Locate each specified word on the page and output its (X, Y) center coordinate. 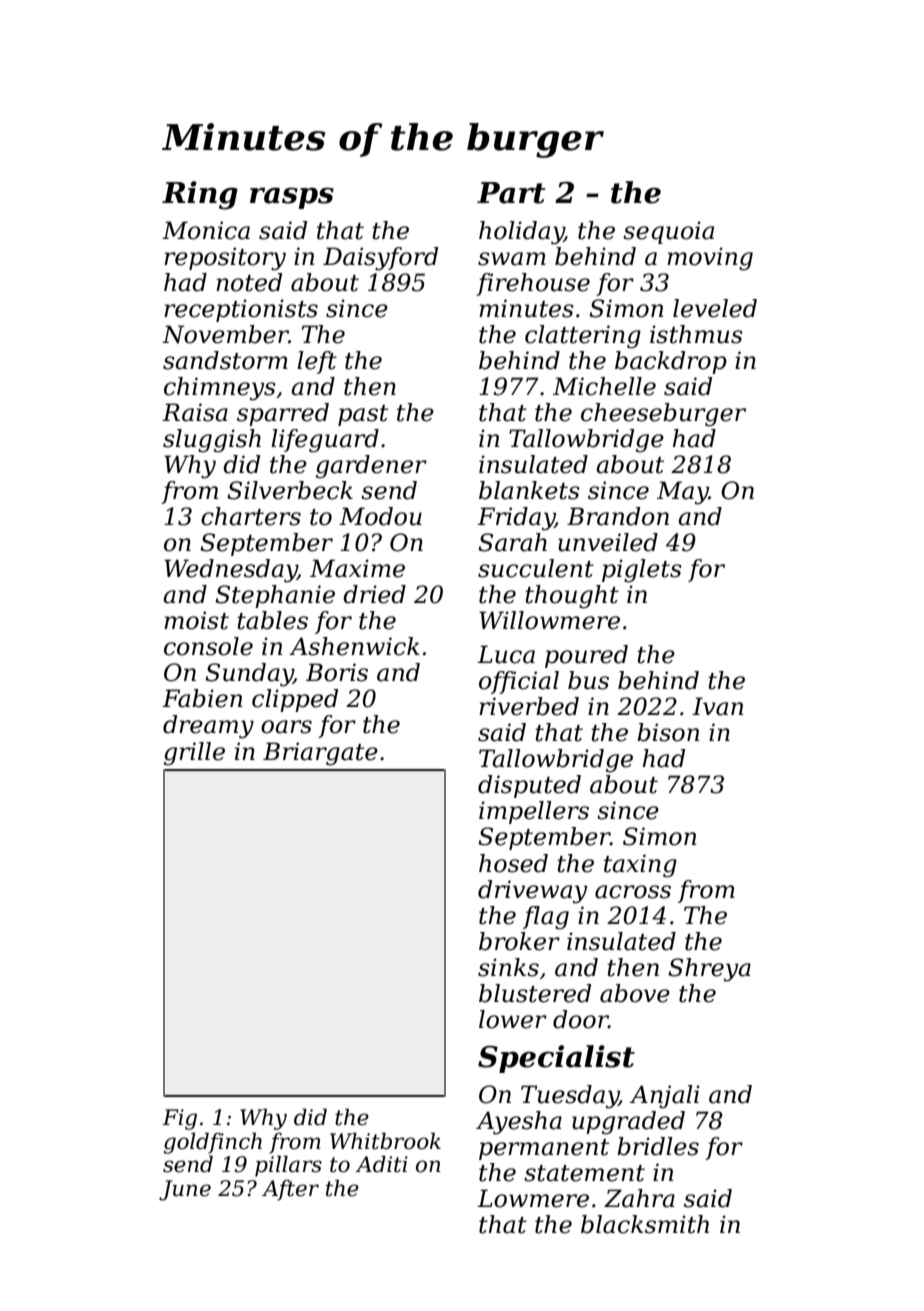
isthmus (696, 334)
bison (668, 732)
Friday (516, 519)
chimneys (220, 389)
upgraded (628, 1123)
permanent (544, 1149)
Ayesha (519, 1123)
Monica (206, 230)
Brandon (618, 516)
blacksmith (645, 1224)
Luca (506, 654)
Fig (179, 1119)
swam (512, 259)
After (290, 1190)
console (208, 646)
